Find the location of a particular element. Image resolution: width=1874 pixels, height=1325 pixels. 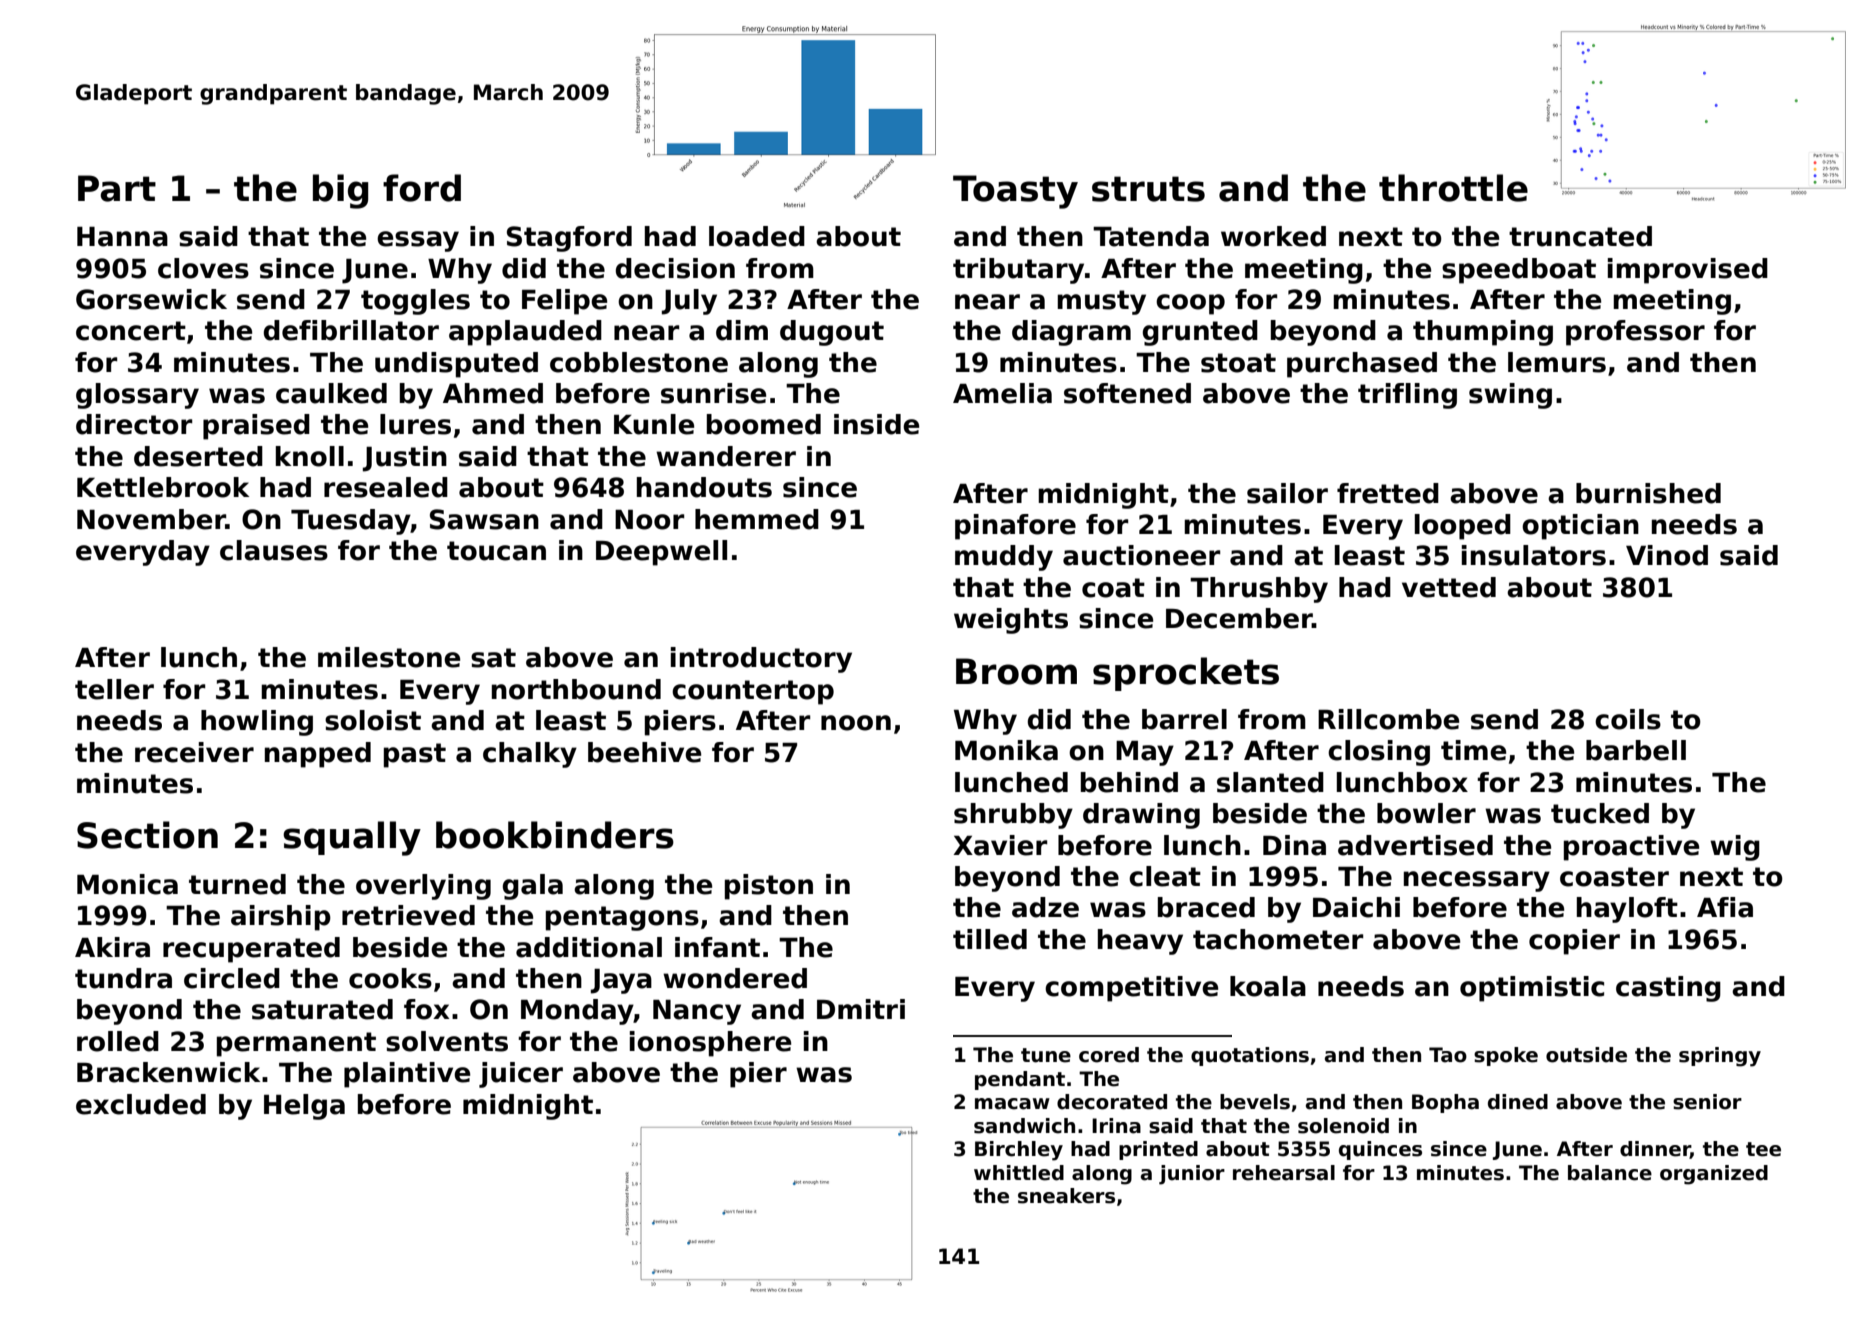

throttle is located at coordinates (1453, 188).
